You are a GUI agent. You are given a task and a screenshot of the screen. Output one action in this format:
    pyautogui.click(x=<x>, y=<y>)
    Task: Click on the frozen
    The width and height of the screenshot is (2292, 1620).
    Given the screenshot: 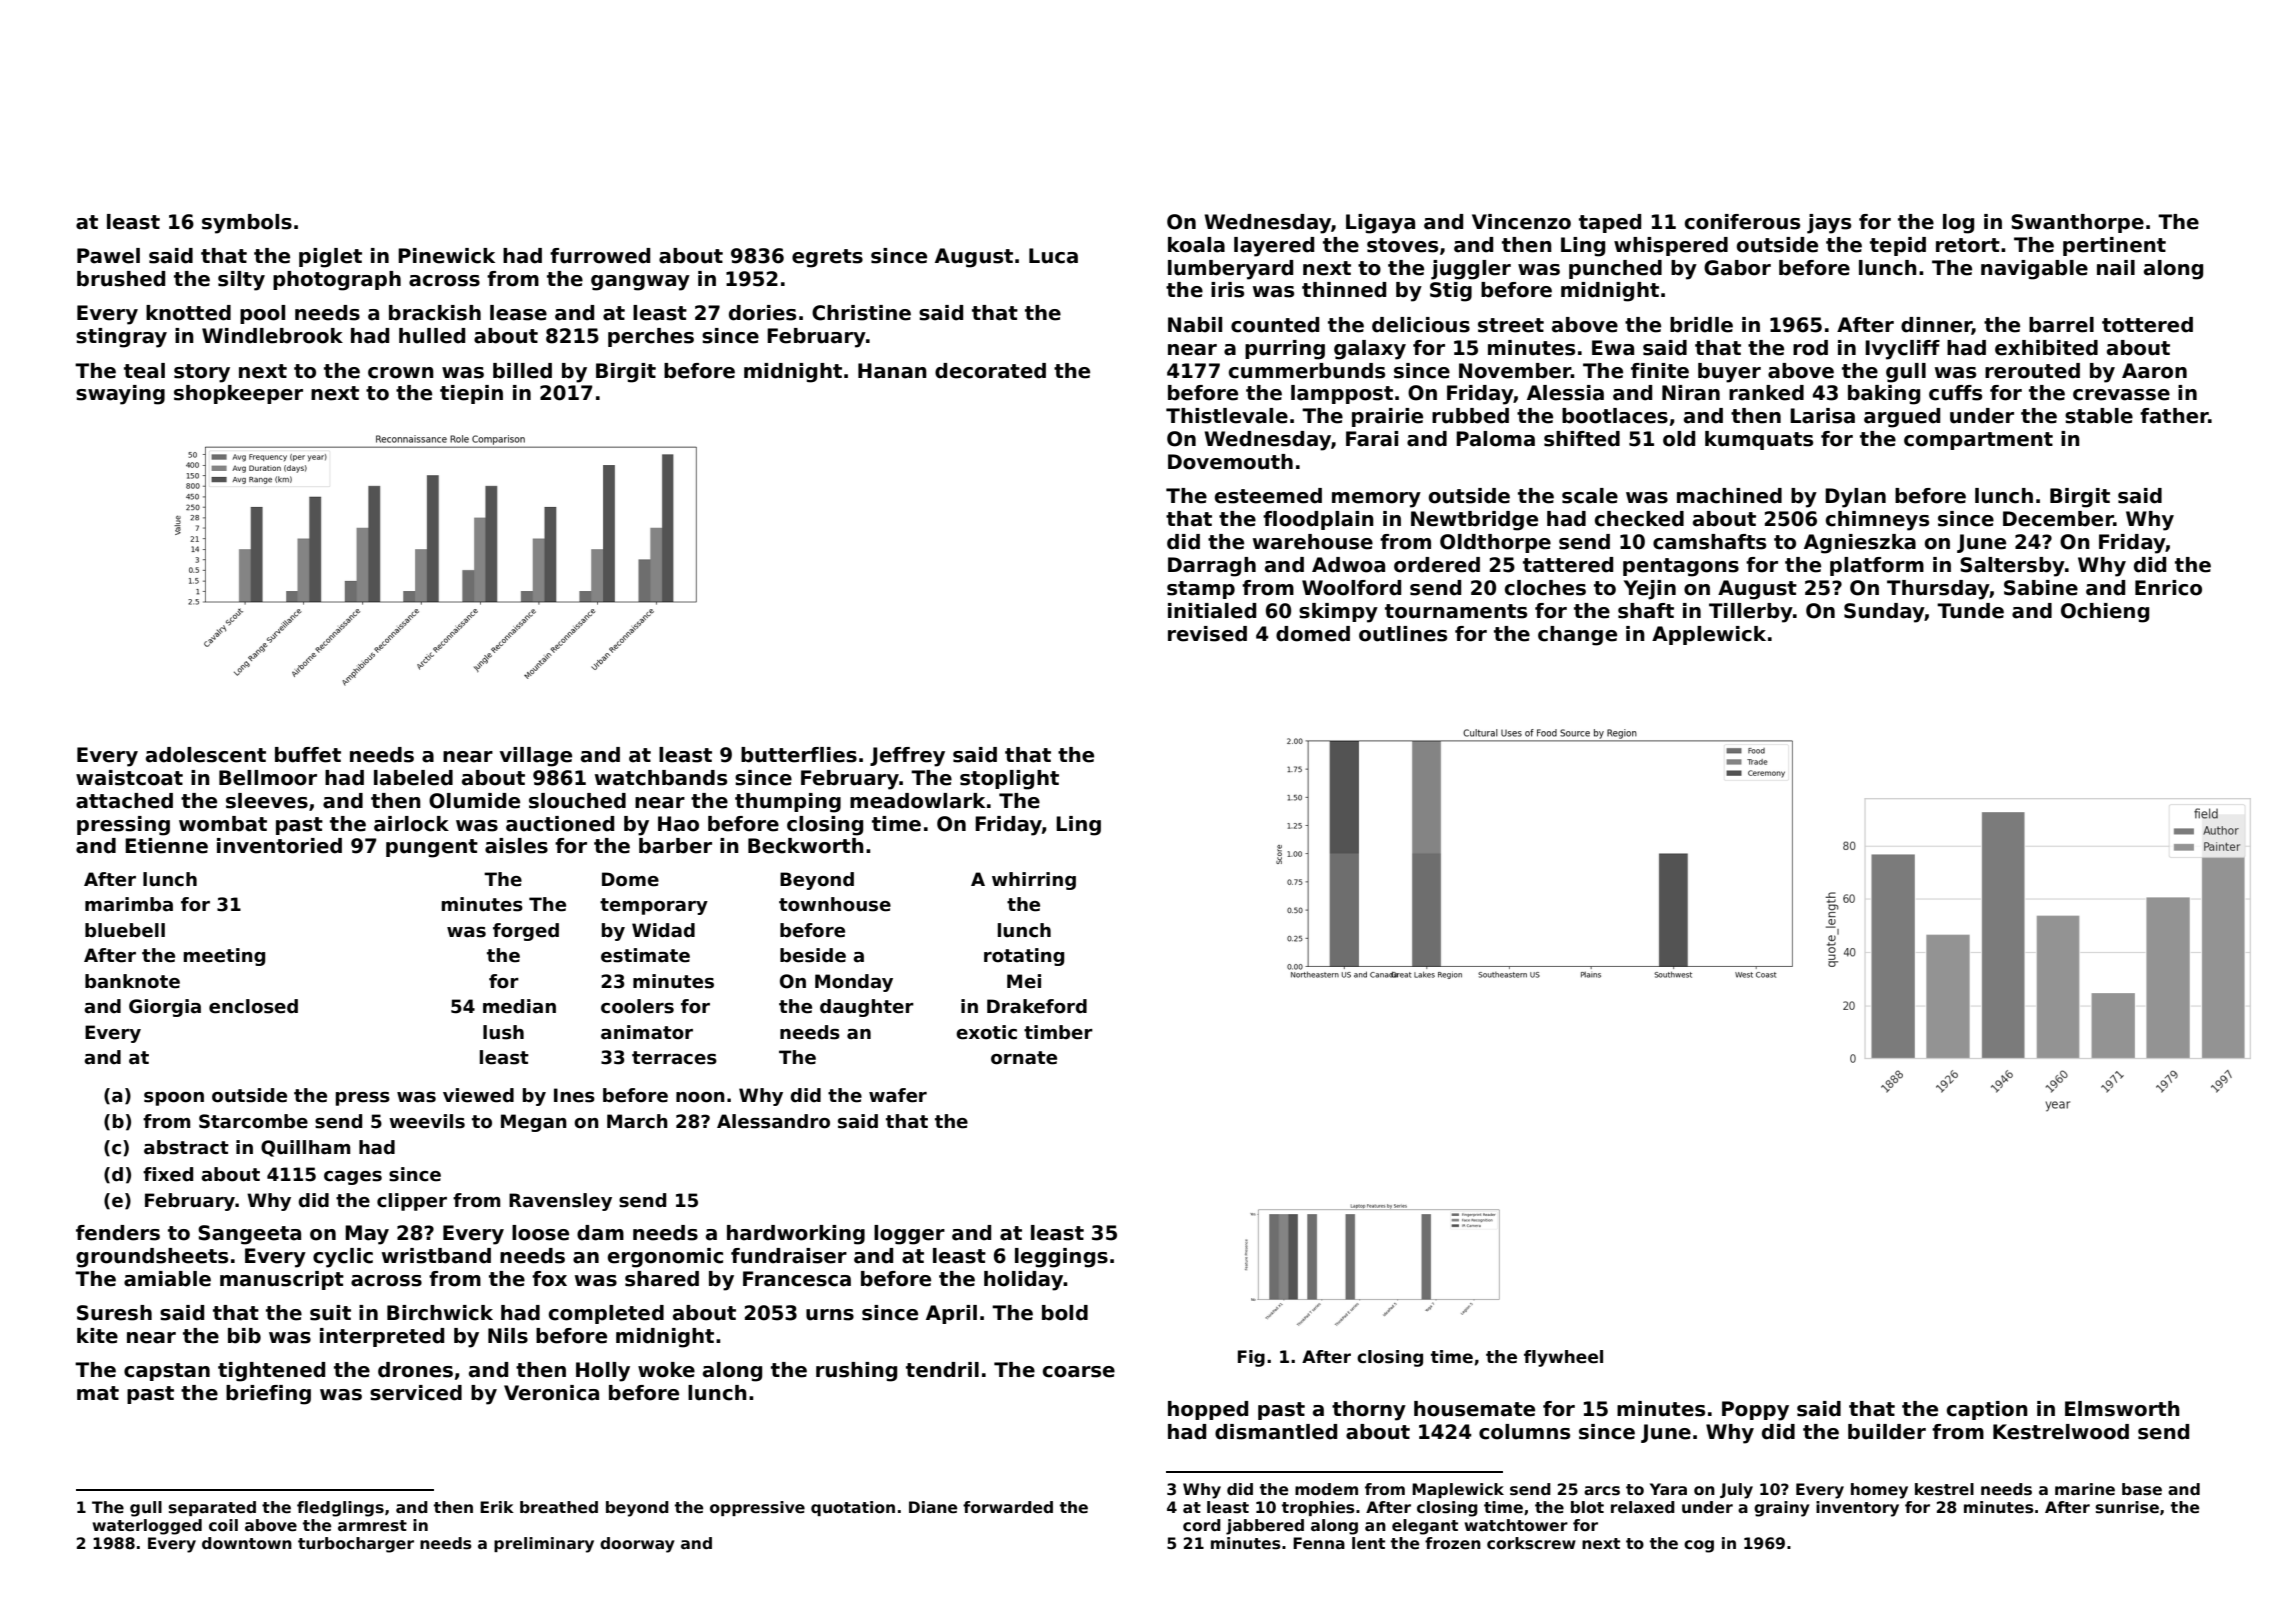 What is the action you would take?
    pyautogui.click(x=1453, y=1543)
